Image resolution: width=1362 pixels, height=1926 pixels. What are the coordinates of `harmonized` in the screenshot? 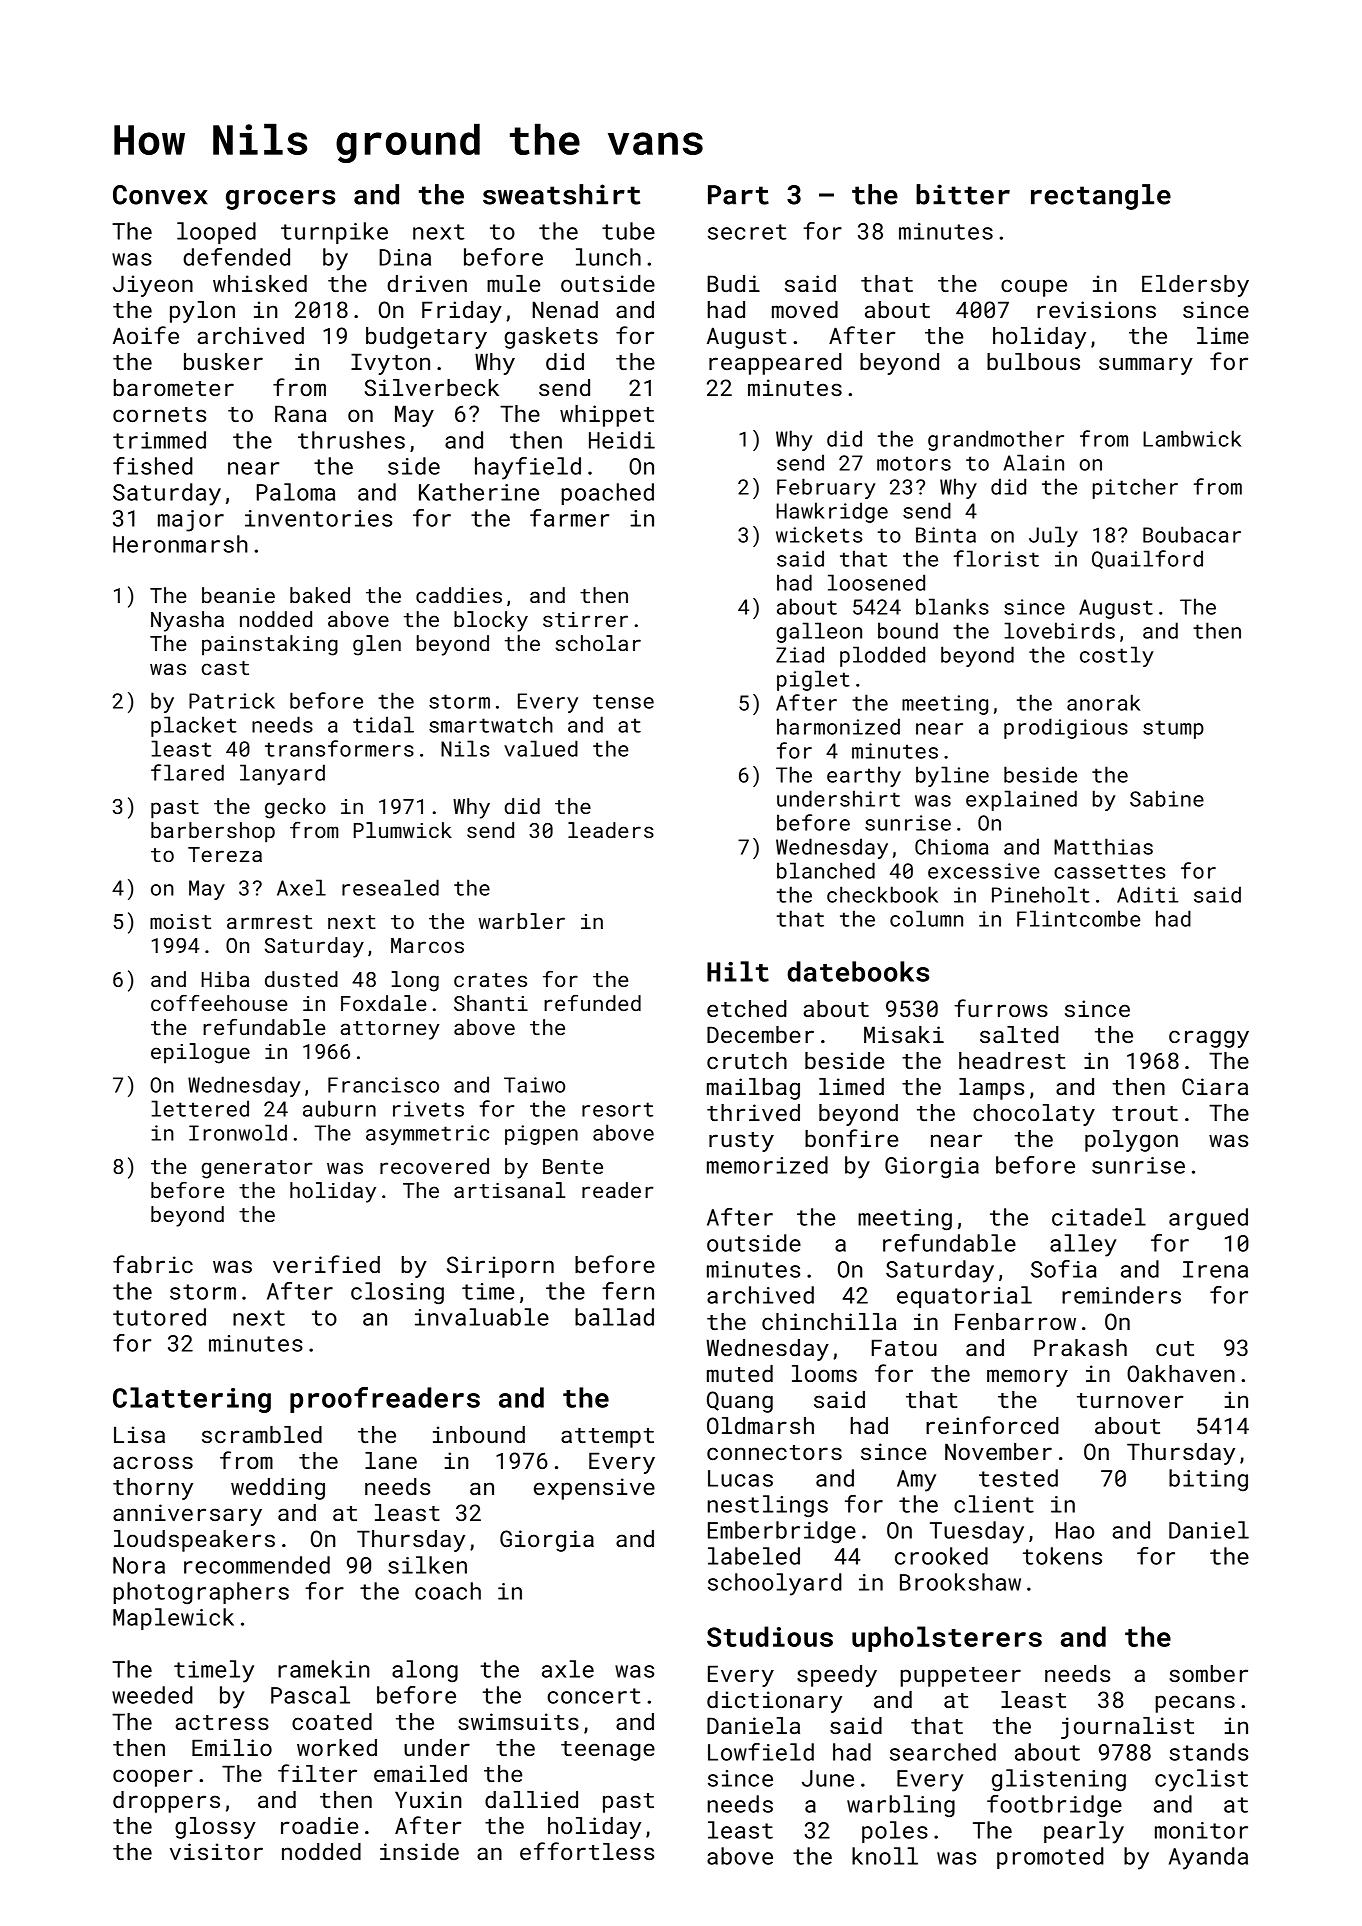 It's located at (838, 726).
